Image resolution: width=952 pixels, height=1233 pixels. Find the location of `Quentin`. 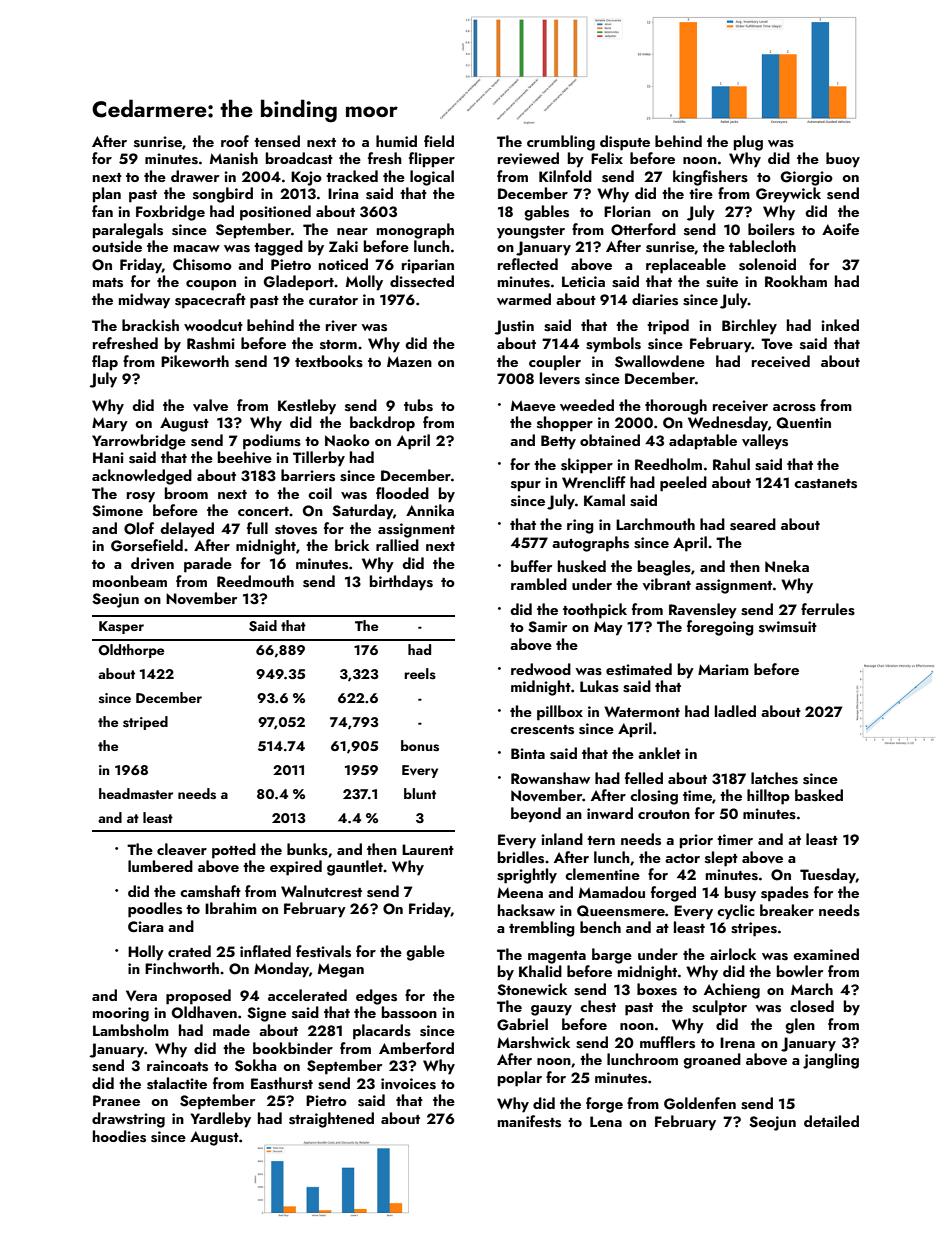

Quentin is located at coordinates (804, 423).
